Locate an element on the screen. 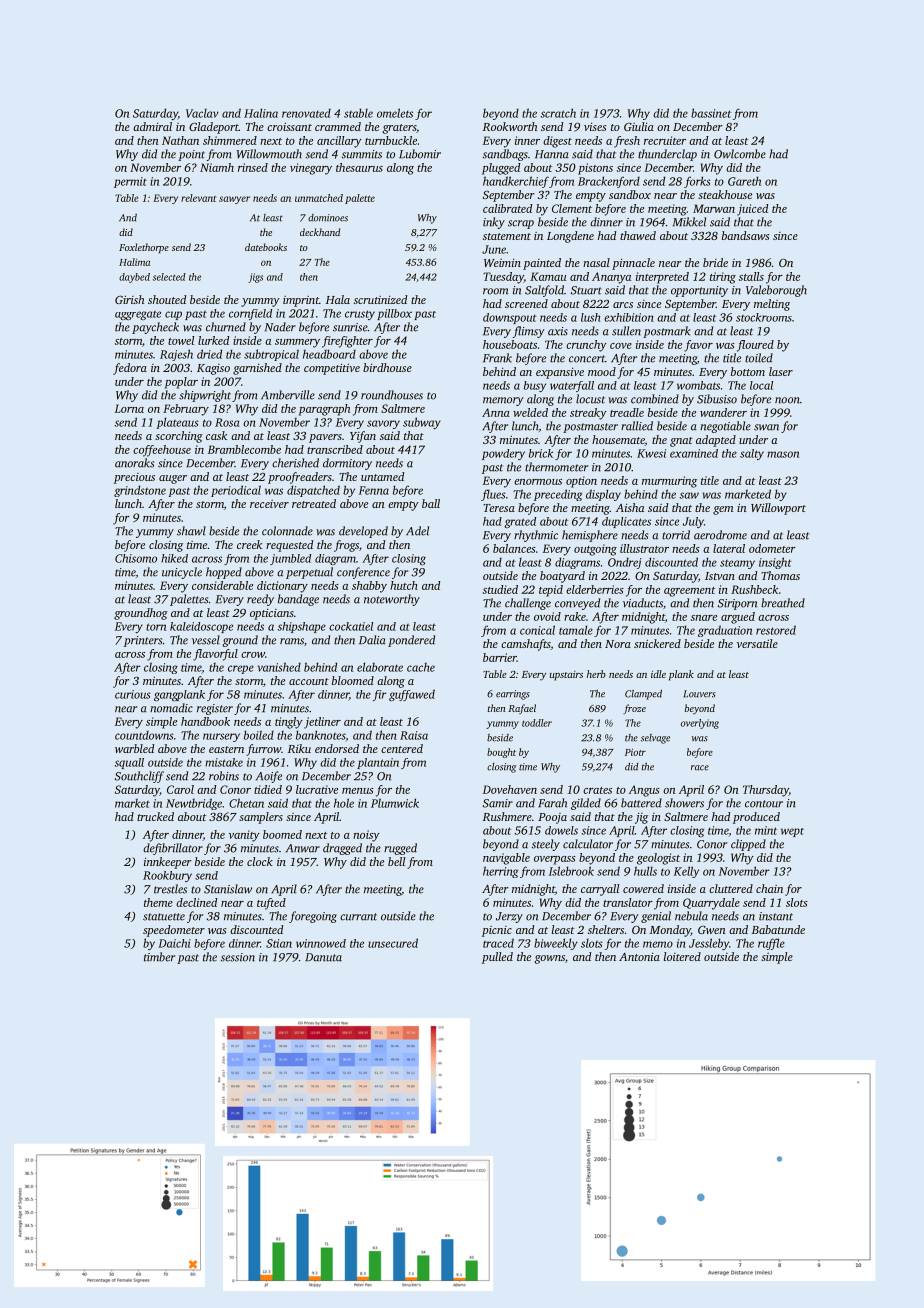 The width and height of the screenshot is (924, 1308). torn is located at coordinates (156, 627).
